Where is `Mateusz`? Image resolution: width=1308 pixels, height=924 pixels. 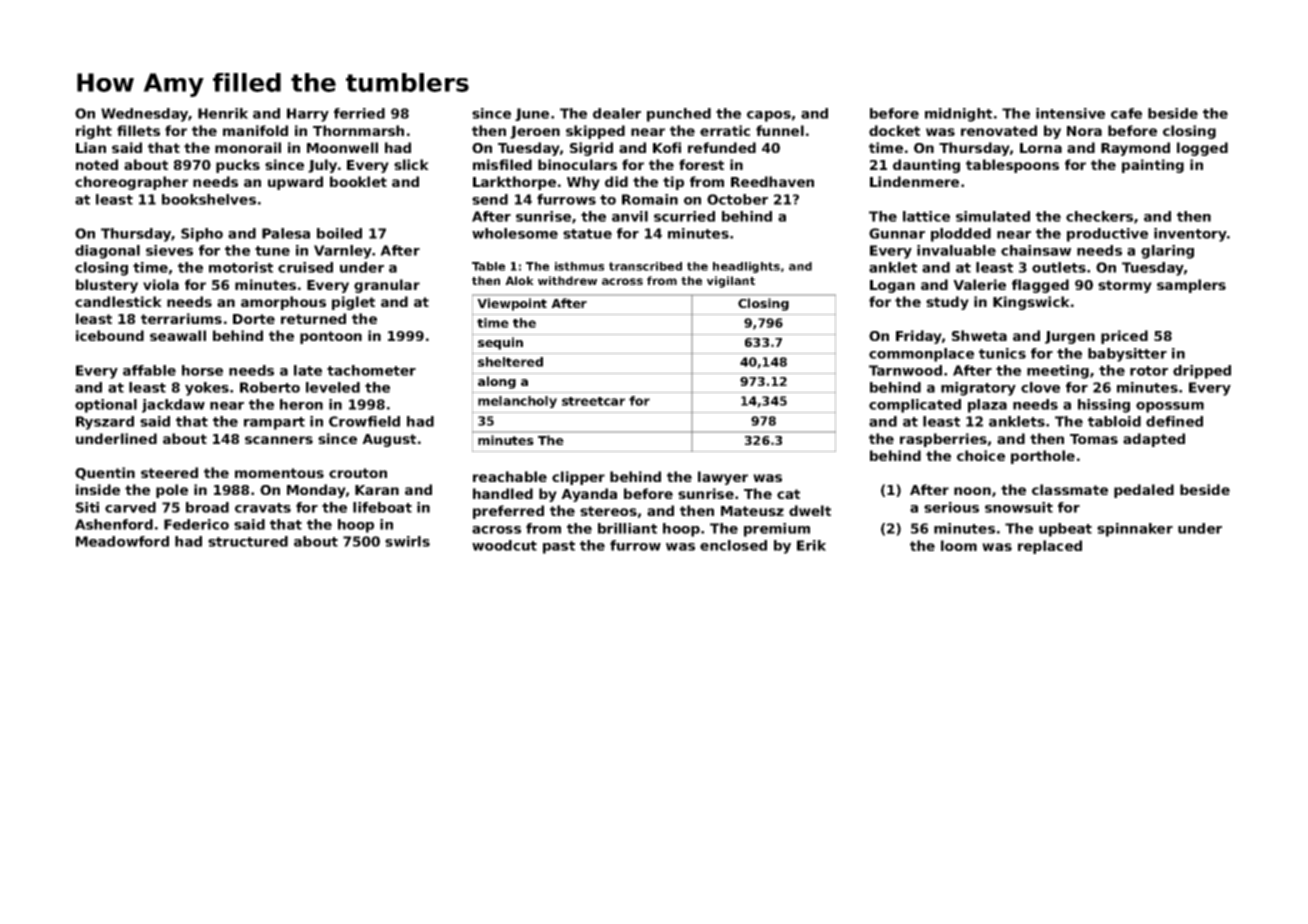
Mateusz is located at coordinates (752, 511).
